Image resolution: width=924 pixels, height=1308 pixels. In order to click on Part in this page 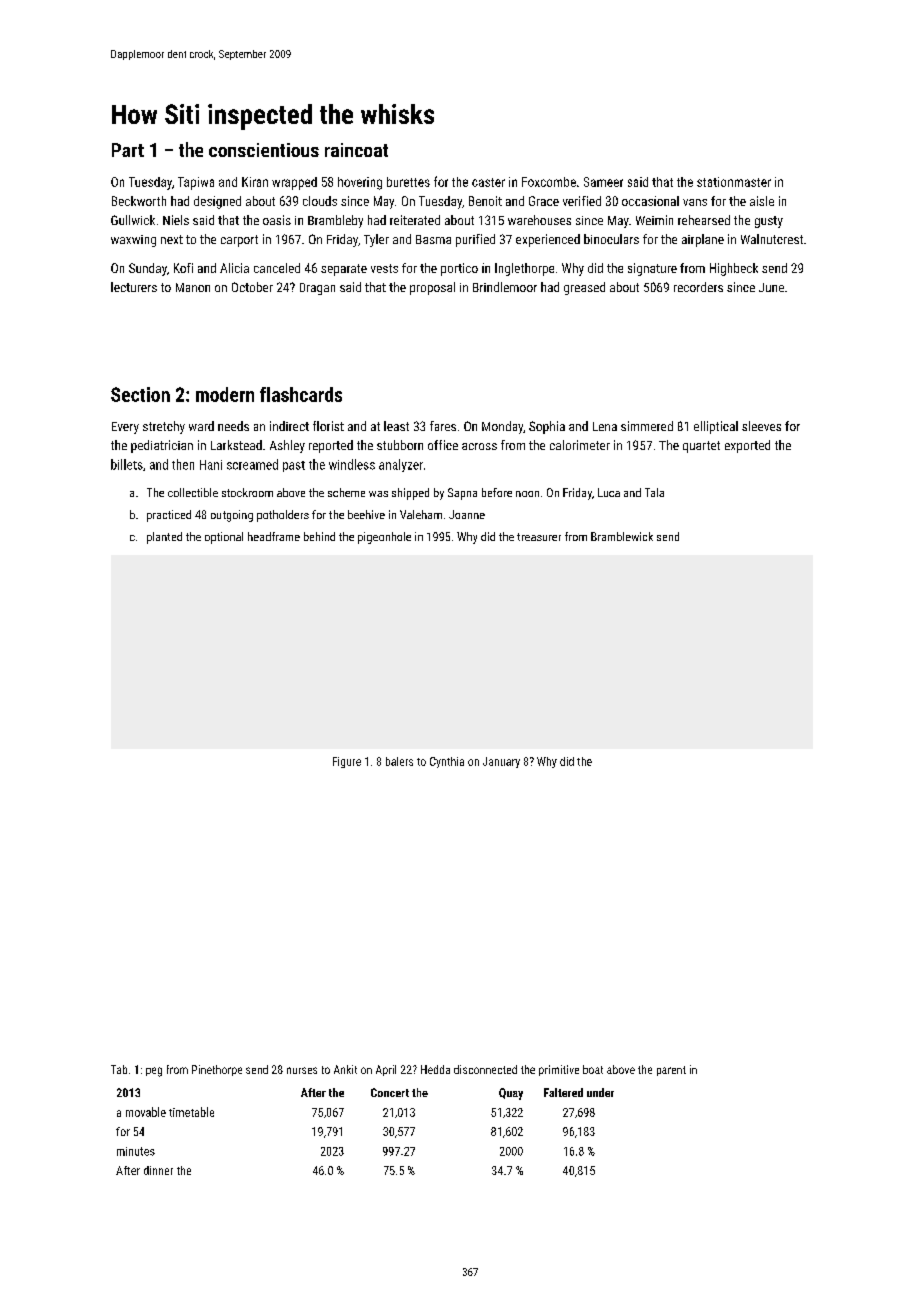, I will do `click(128, 150)`.
